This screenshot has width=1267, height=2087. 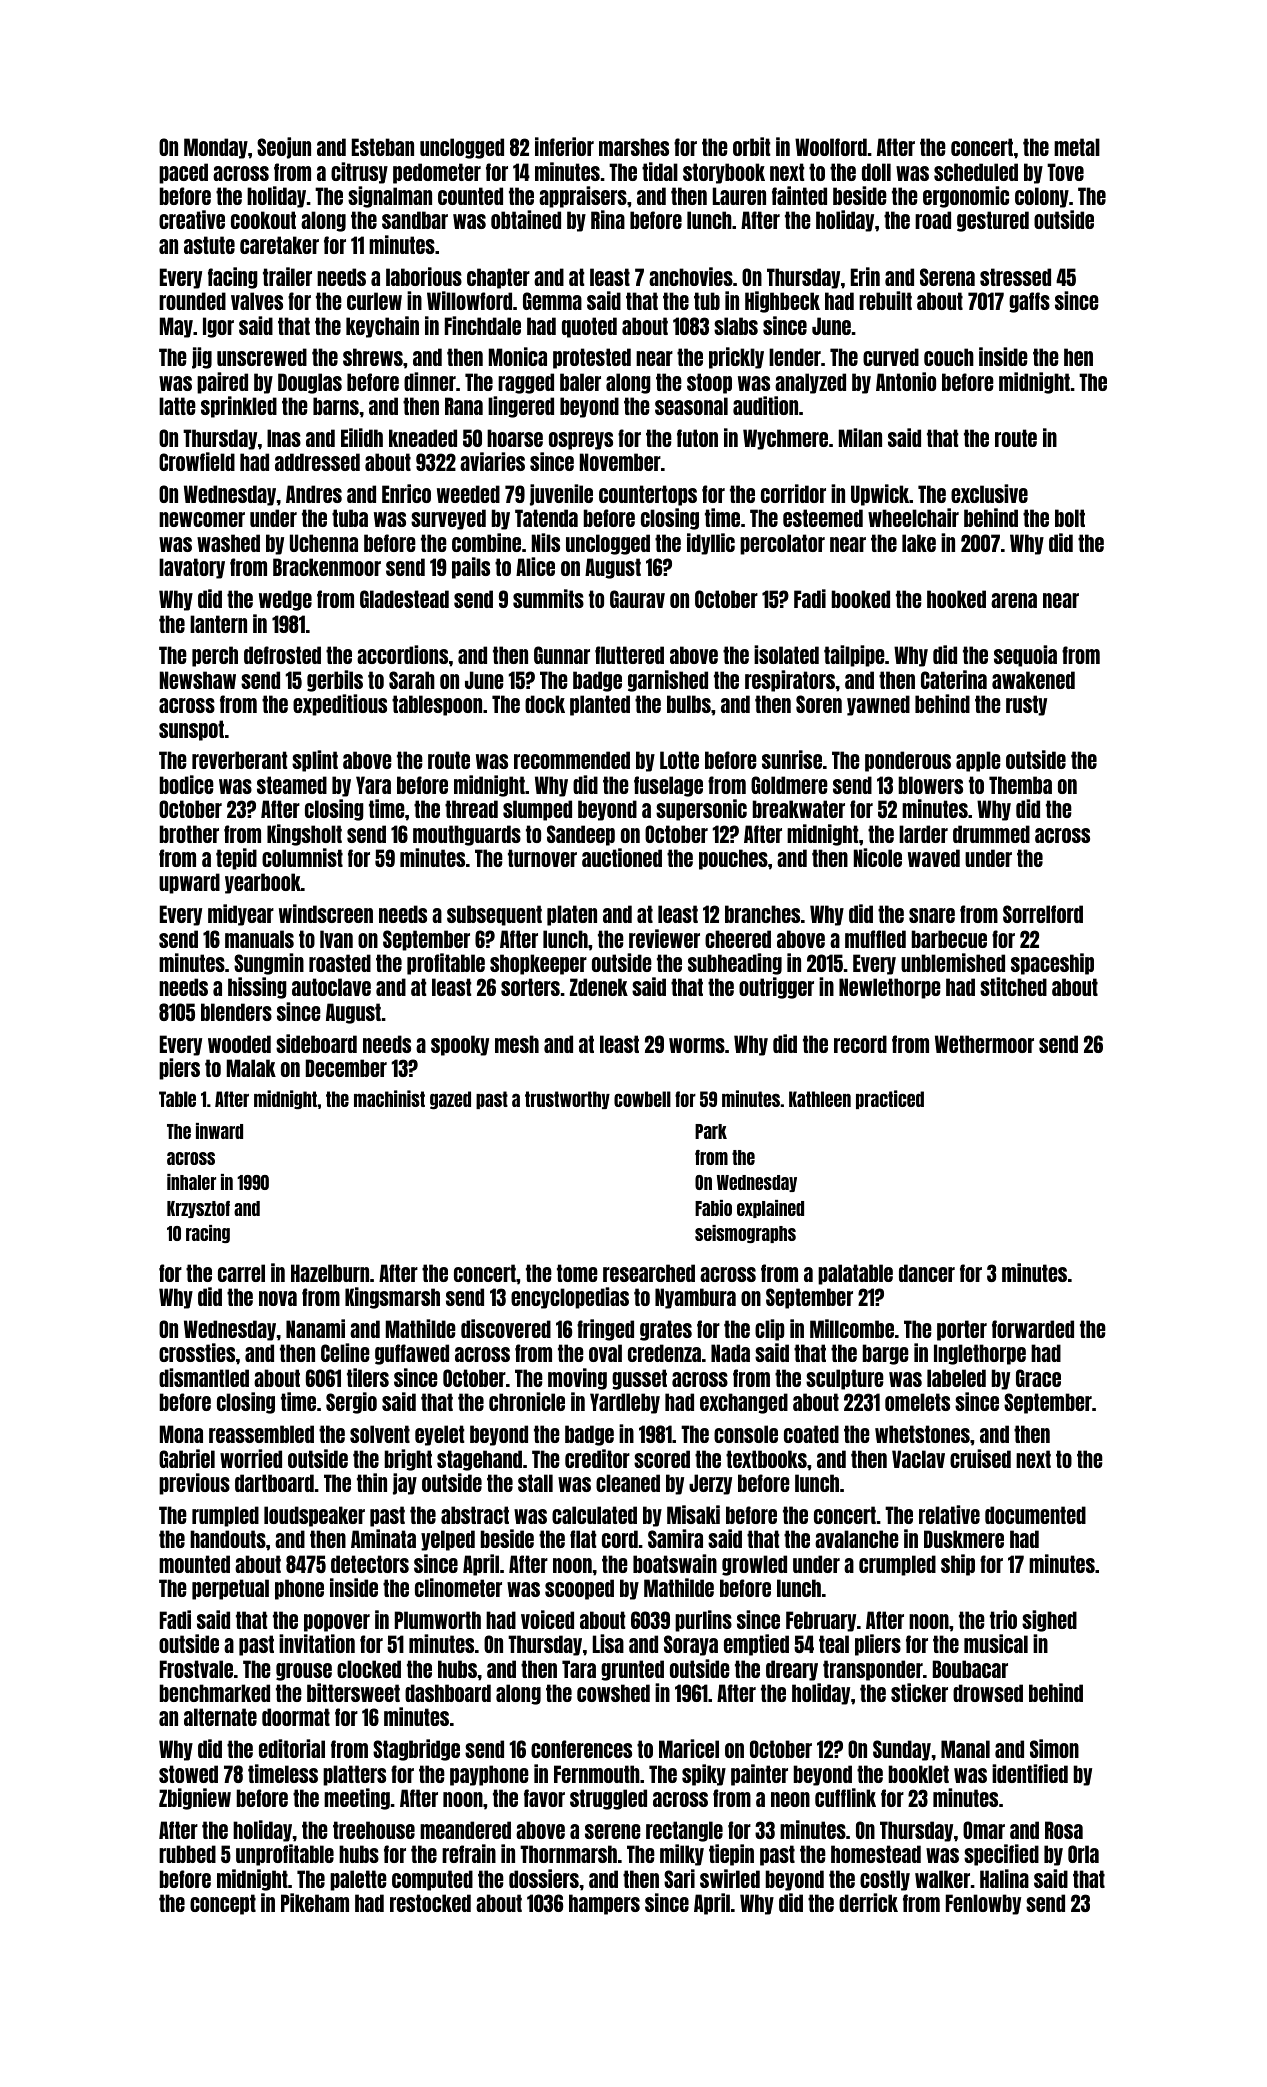 I want to click on concept, so click(x=223, y=1904).
